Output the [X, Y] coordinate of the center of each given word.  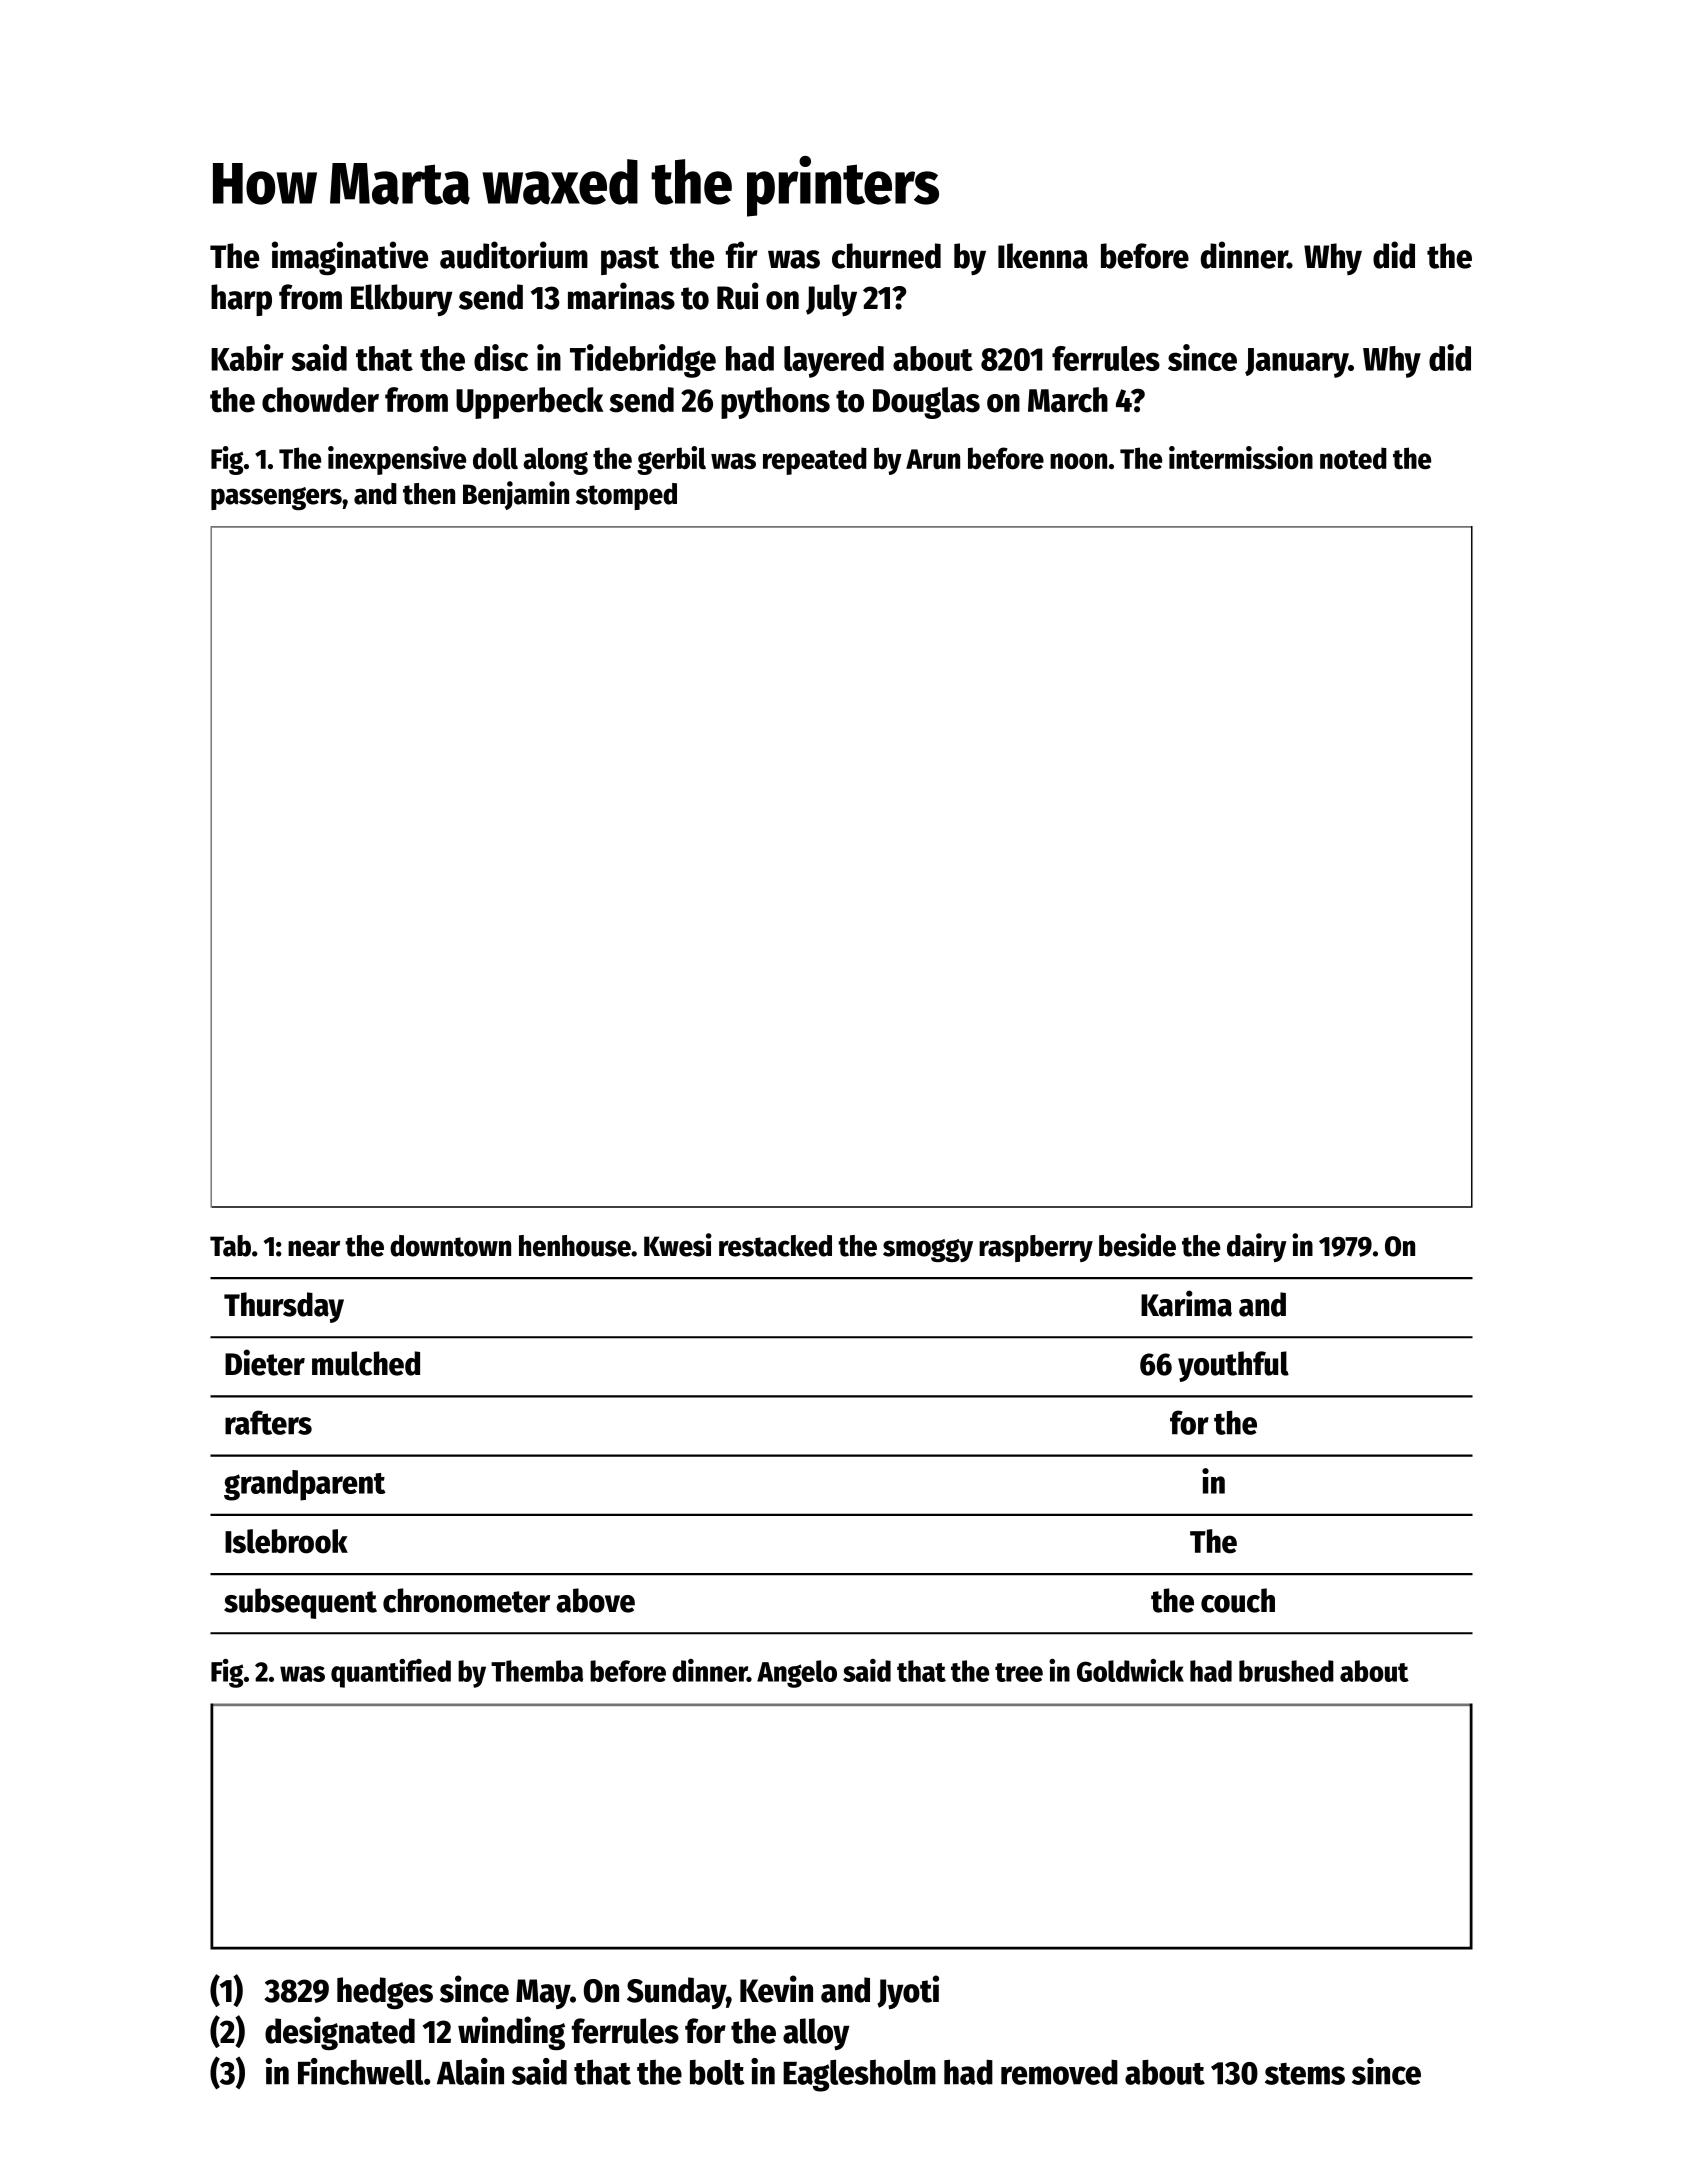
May [543, 1994]
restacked [775, 1246]
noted [1353, 458]
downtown [450, 1246]
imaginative [350, 258]
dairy [1257, 1247]
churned [886, 256]
